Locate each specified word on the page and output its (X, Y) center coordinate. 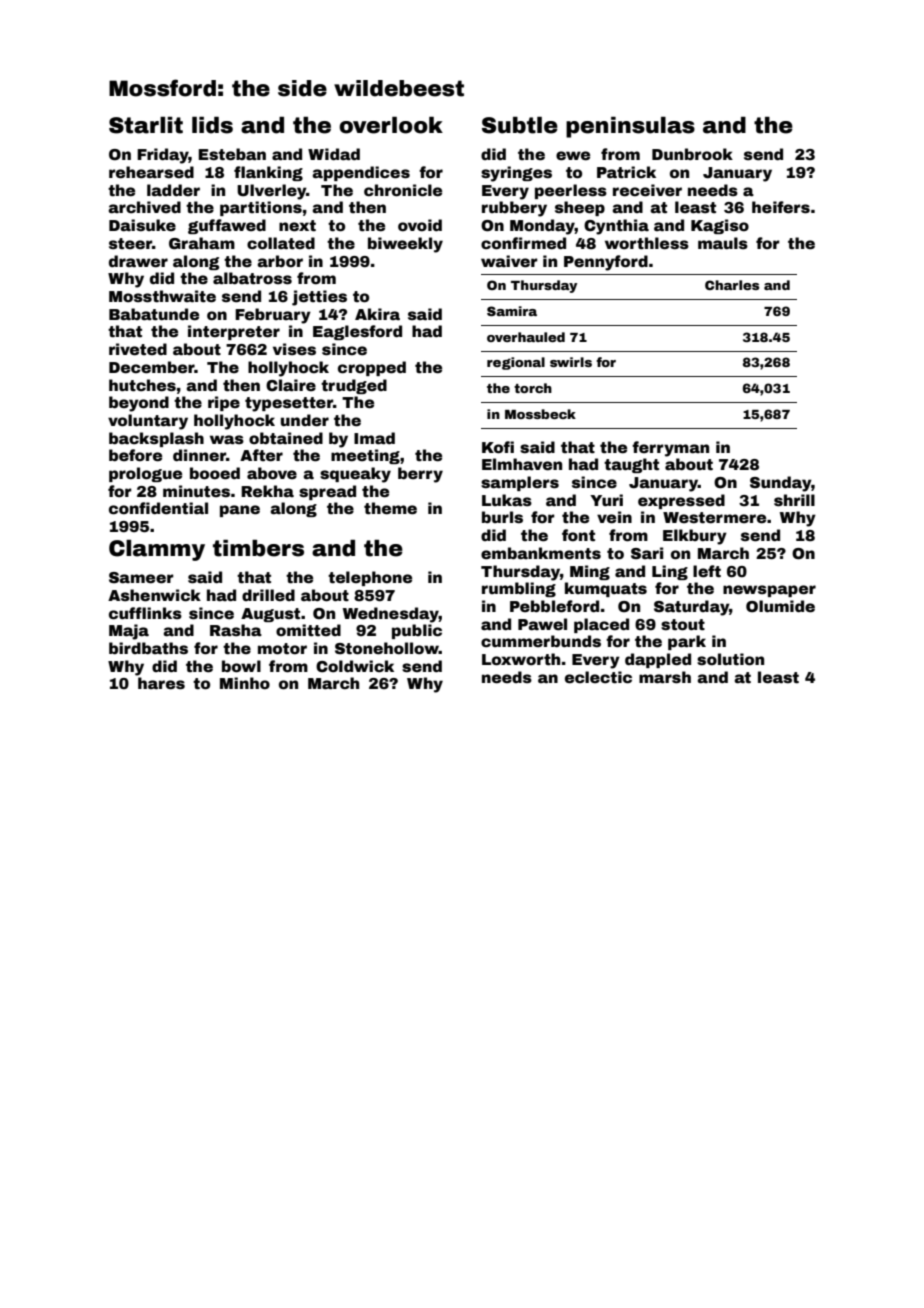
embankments (541, 553)
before (135, 455)
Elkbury (695, 537)
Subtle (520, 125)
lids (212, 125)
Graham (202, 243)
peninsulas (630, 127)
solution (730, 659)
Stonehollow (387, 648)
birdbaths (148, 648)
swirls (571, 362)
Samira (512, 311)
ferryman (670, 449)
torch (533, 388)
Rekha (267, 491)
